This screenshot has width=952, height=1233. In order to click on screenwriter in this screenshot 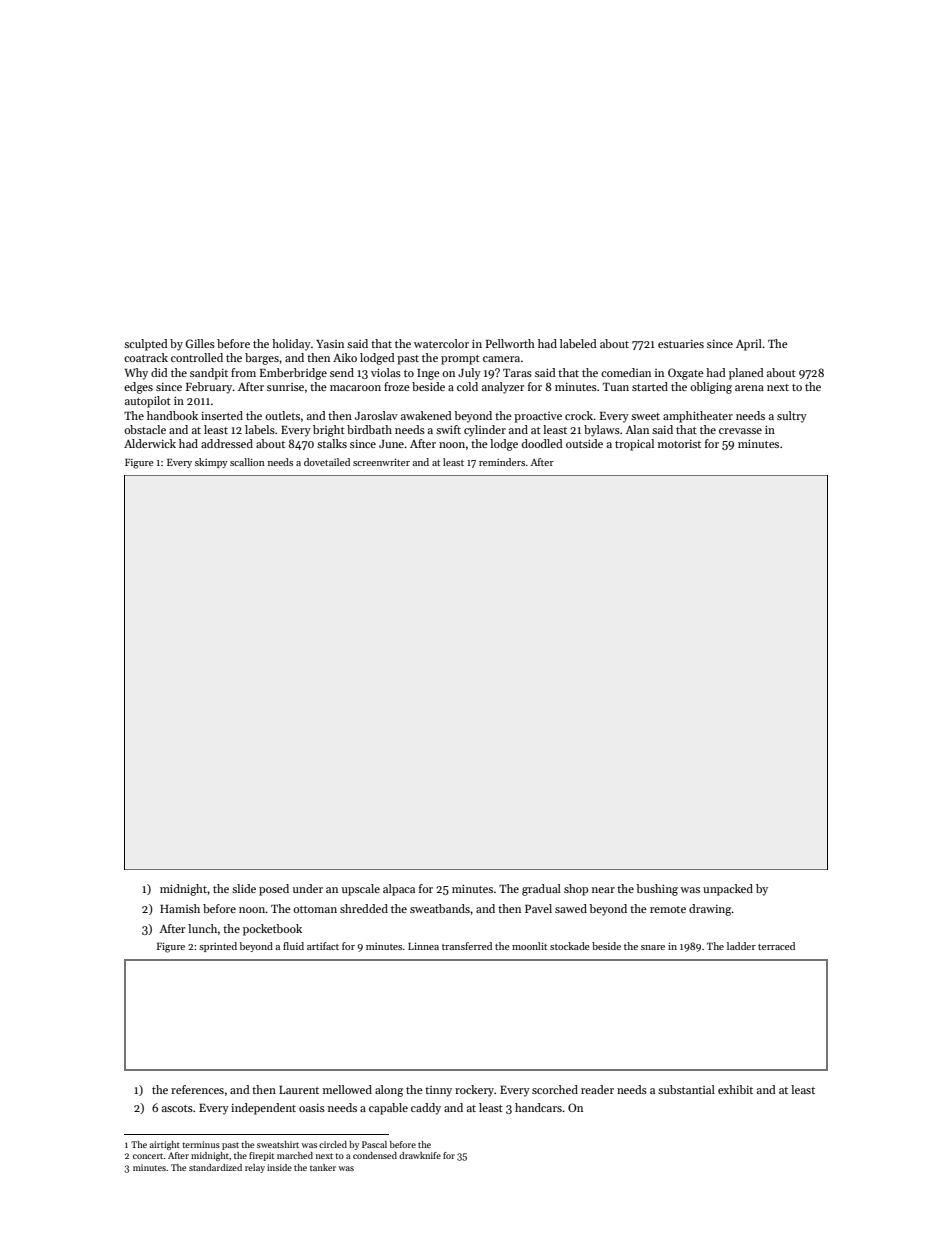, I will do `click(381, 462)`.
